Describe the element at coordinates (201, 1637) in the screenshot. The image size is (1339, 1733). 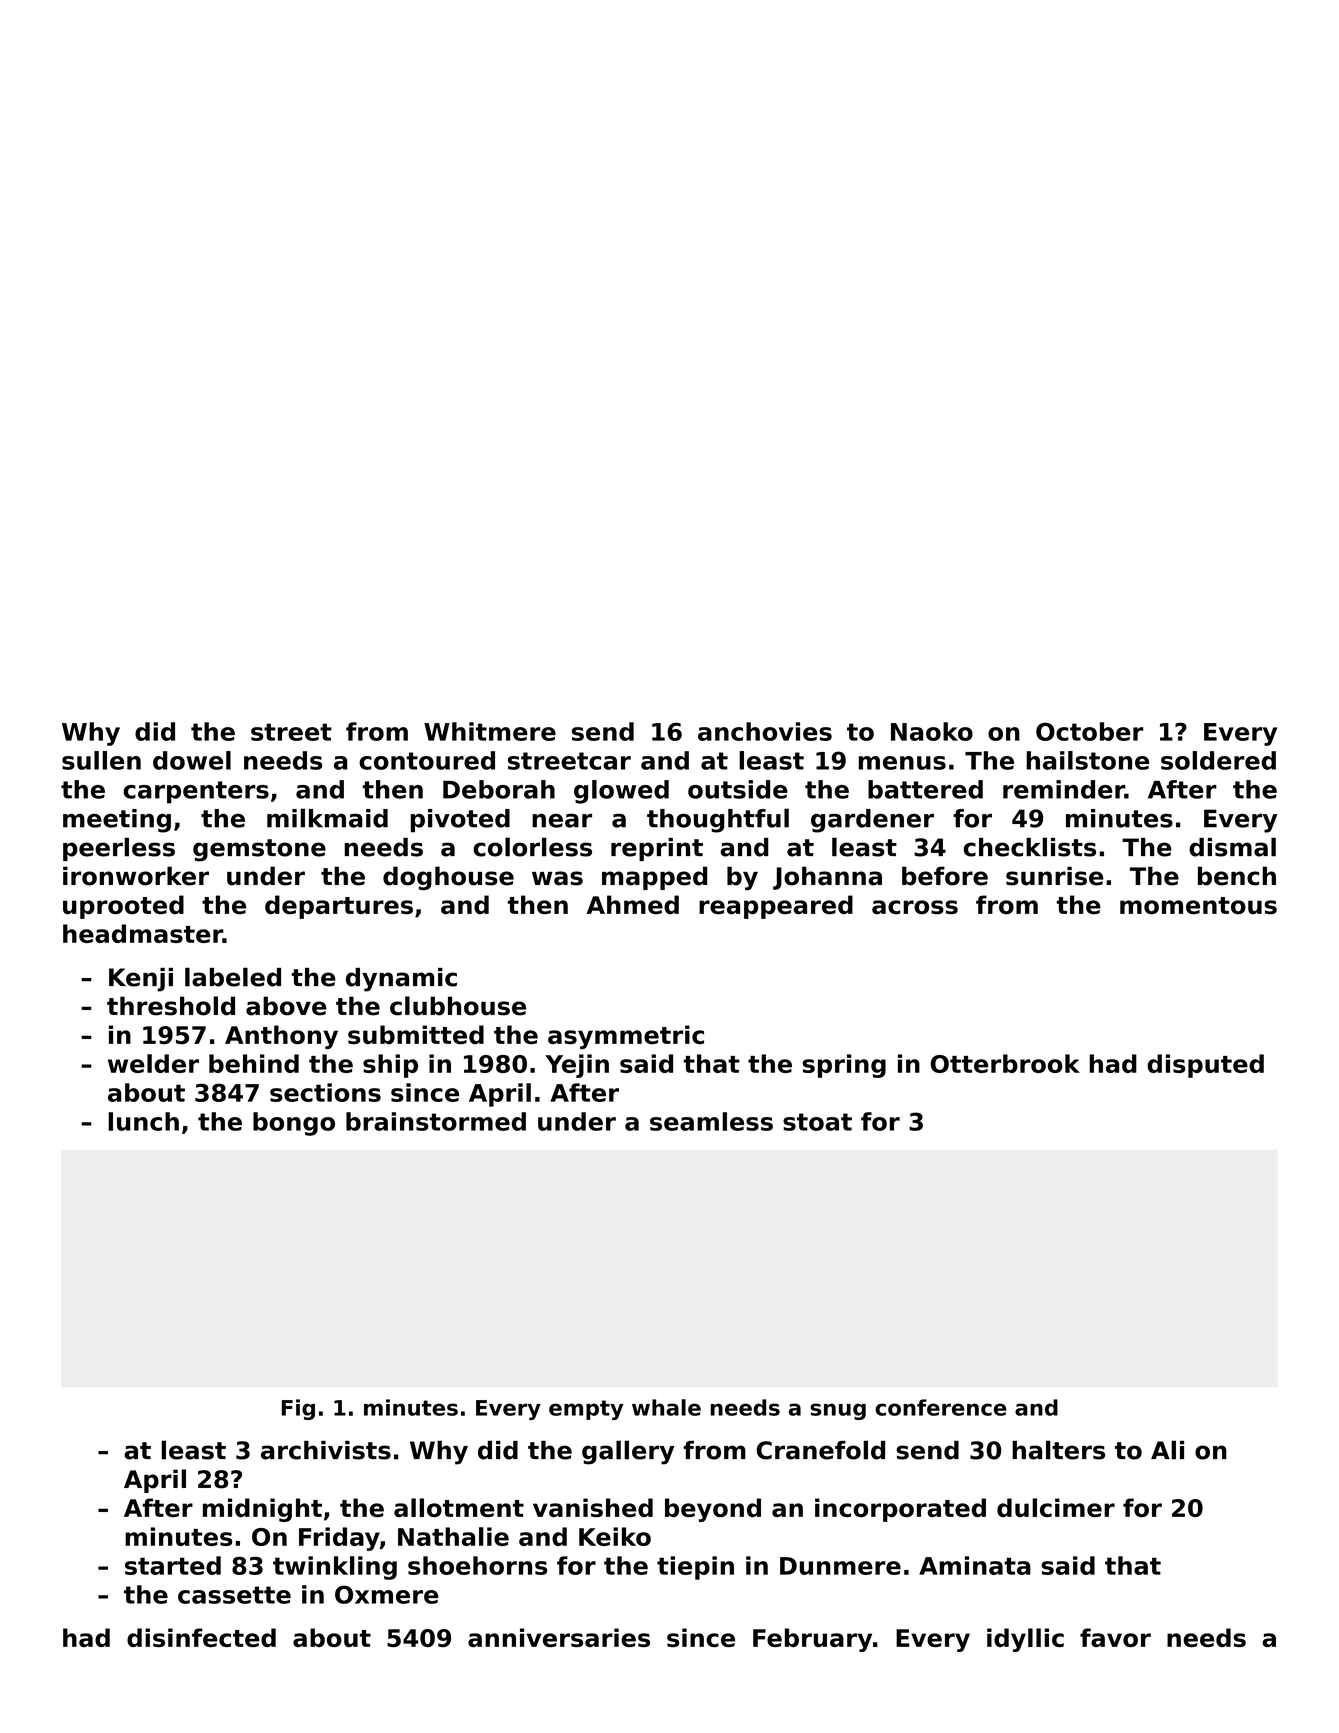
I see `disinfected` at that location.
